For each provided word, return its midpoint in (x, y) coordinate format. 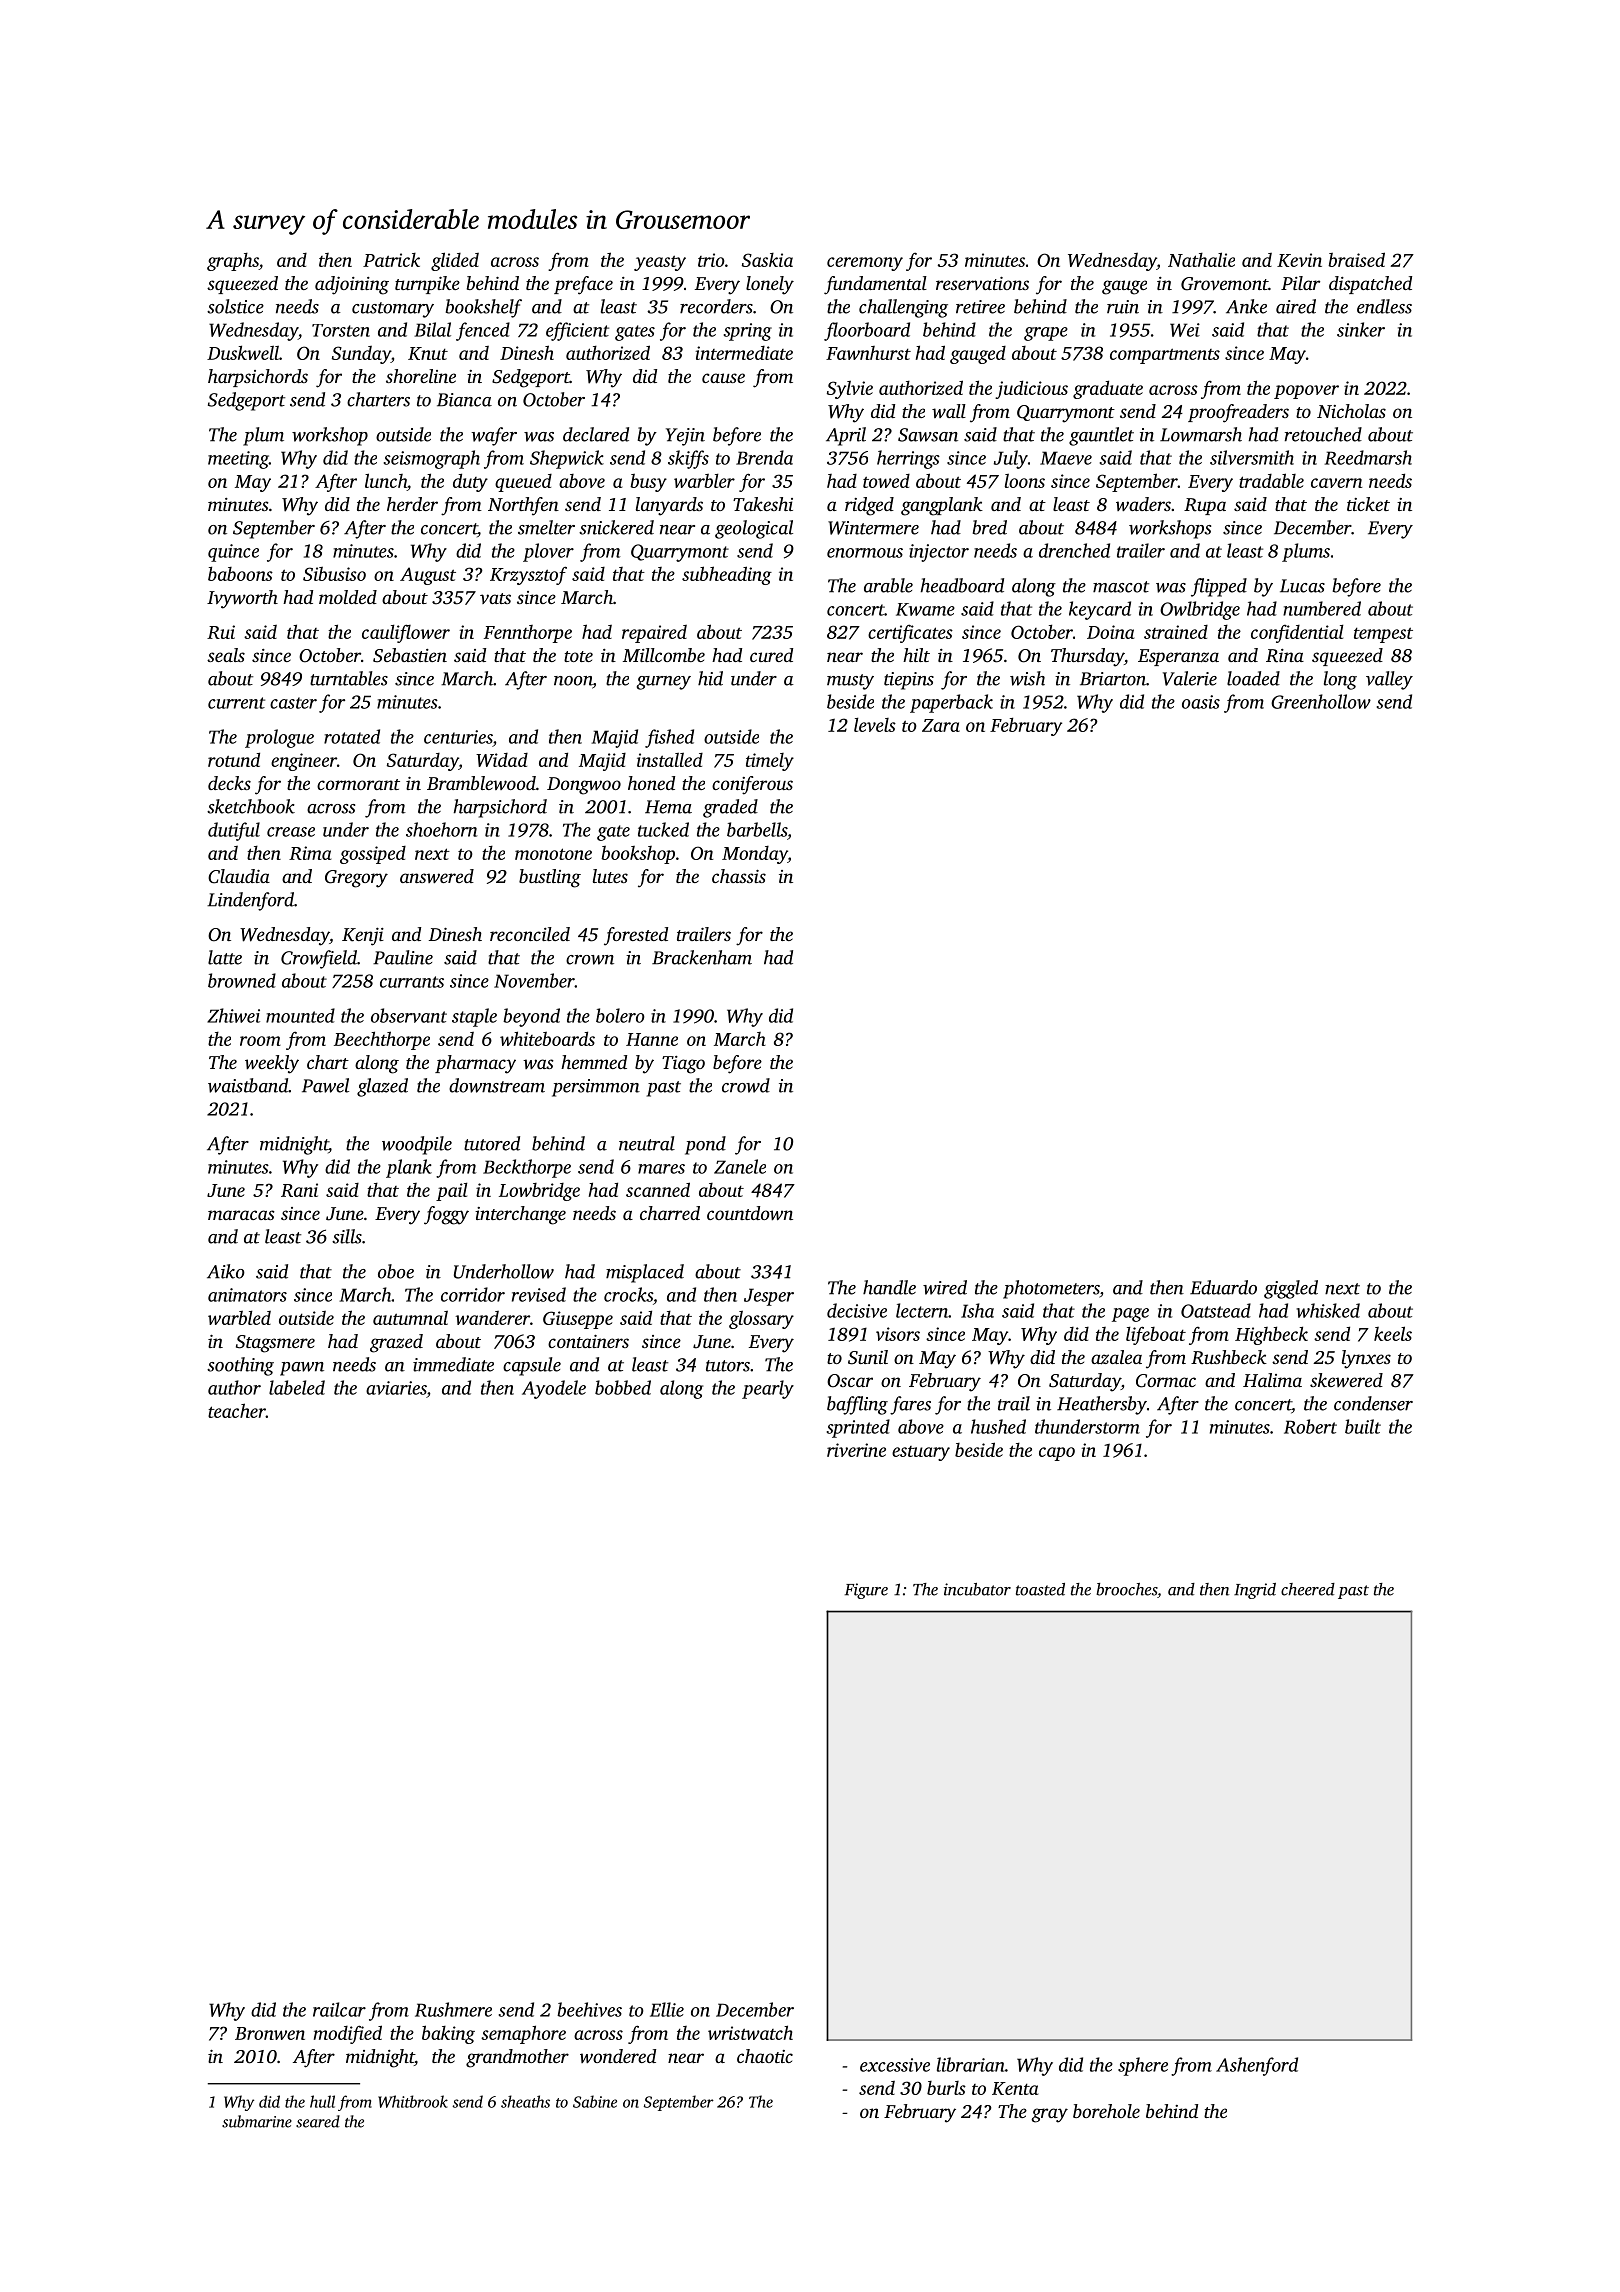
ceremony (865, 264)
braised (1356, 259)
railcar (339, 2009)
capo (1057, 1454)
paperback (951, 703)
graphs (233, 262)
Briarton (1113, 679)
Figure (866, 1591)
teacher (237, 1410)
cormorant (358, 784)
